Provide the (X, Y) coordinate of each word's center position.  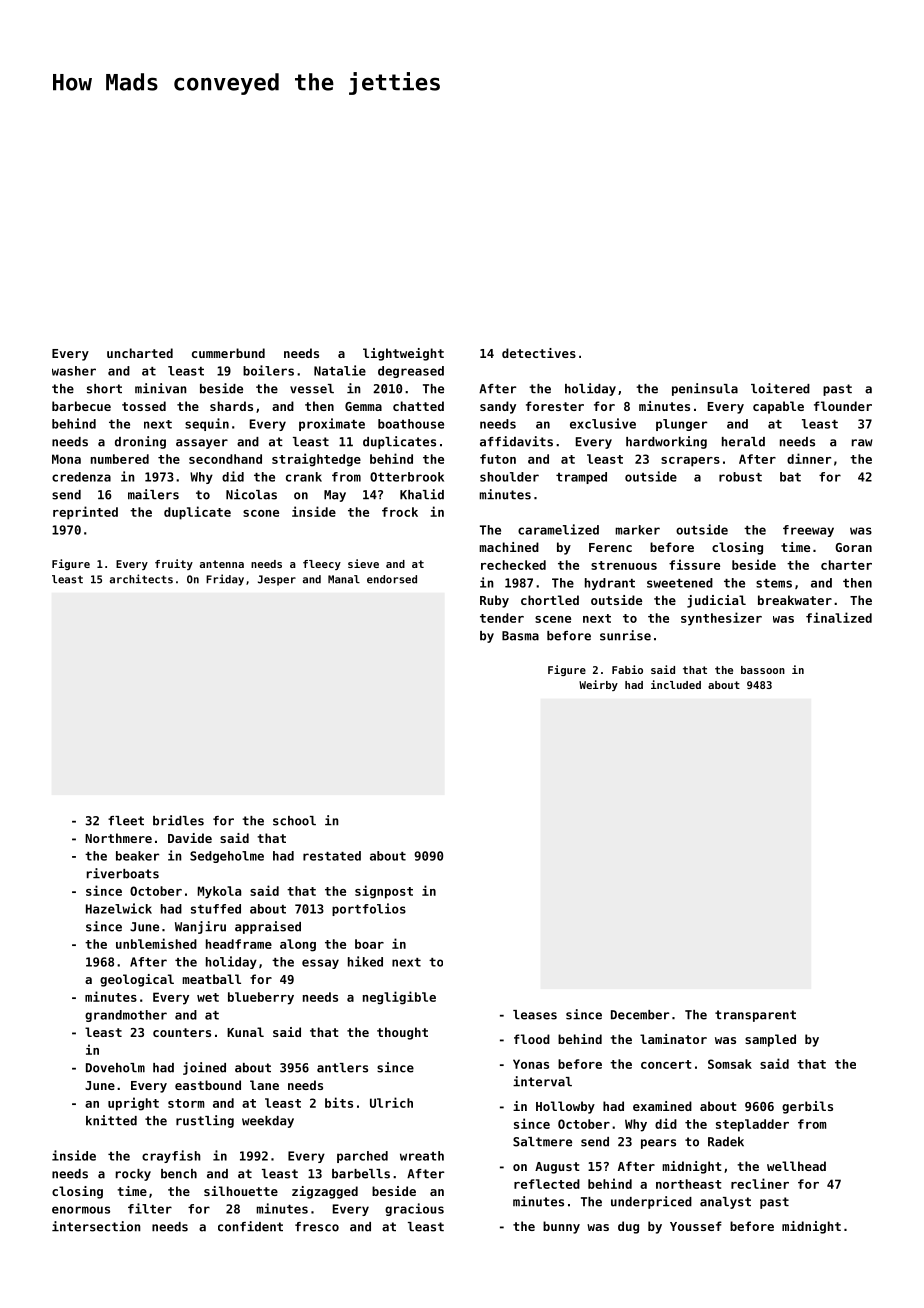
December (640, 1015)
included (676, 684)
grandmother (126, 1016)
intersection (96, 1226)
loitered (780, 388)
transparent (755, 1016)
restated (332, 856)
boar (369, 944)
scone (261, 513)
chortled (550, 600)
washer (74, 371)
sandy (498, 407)
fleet (126, 821)
